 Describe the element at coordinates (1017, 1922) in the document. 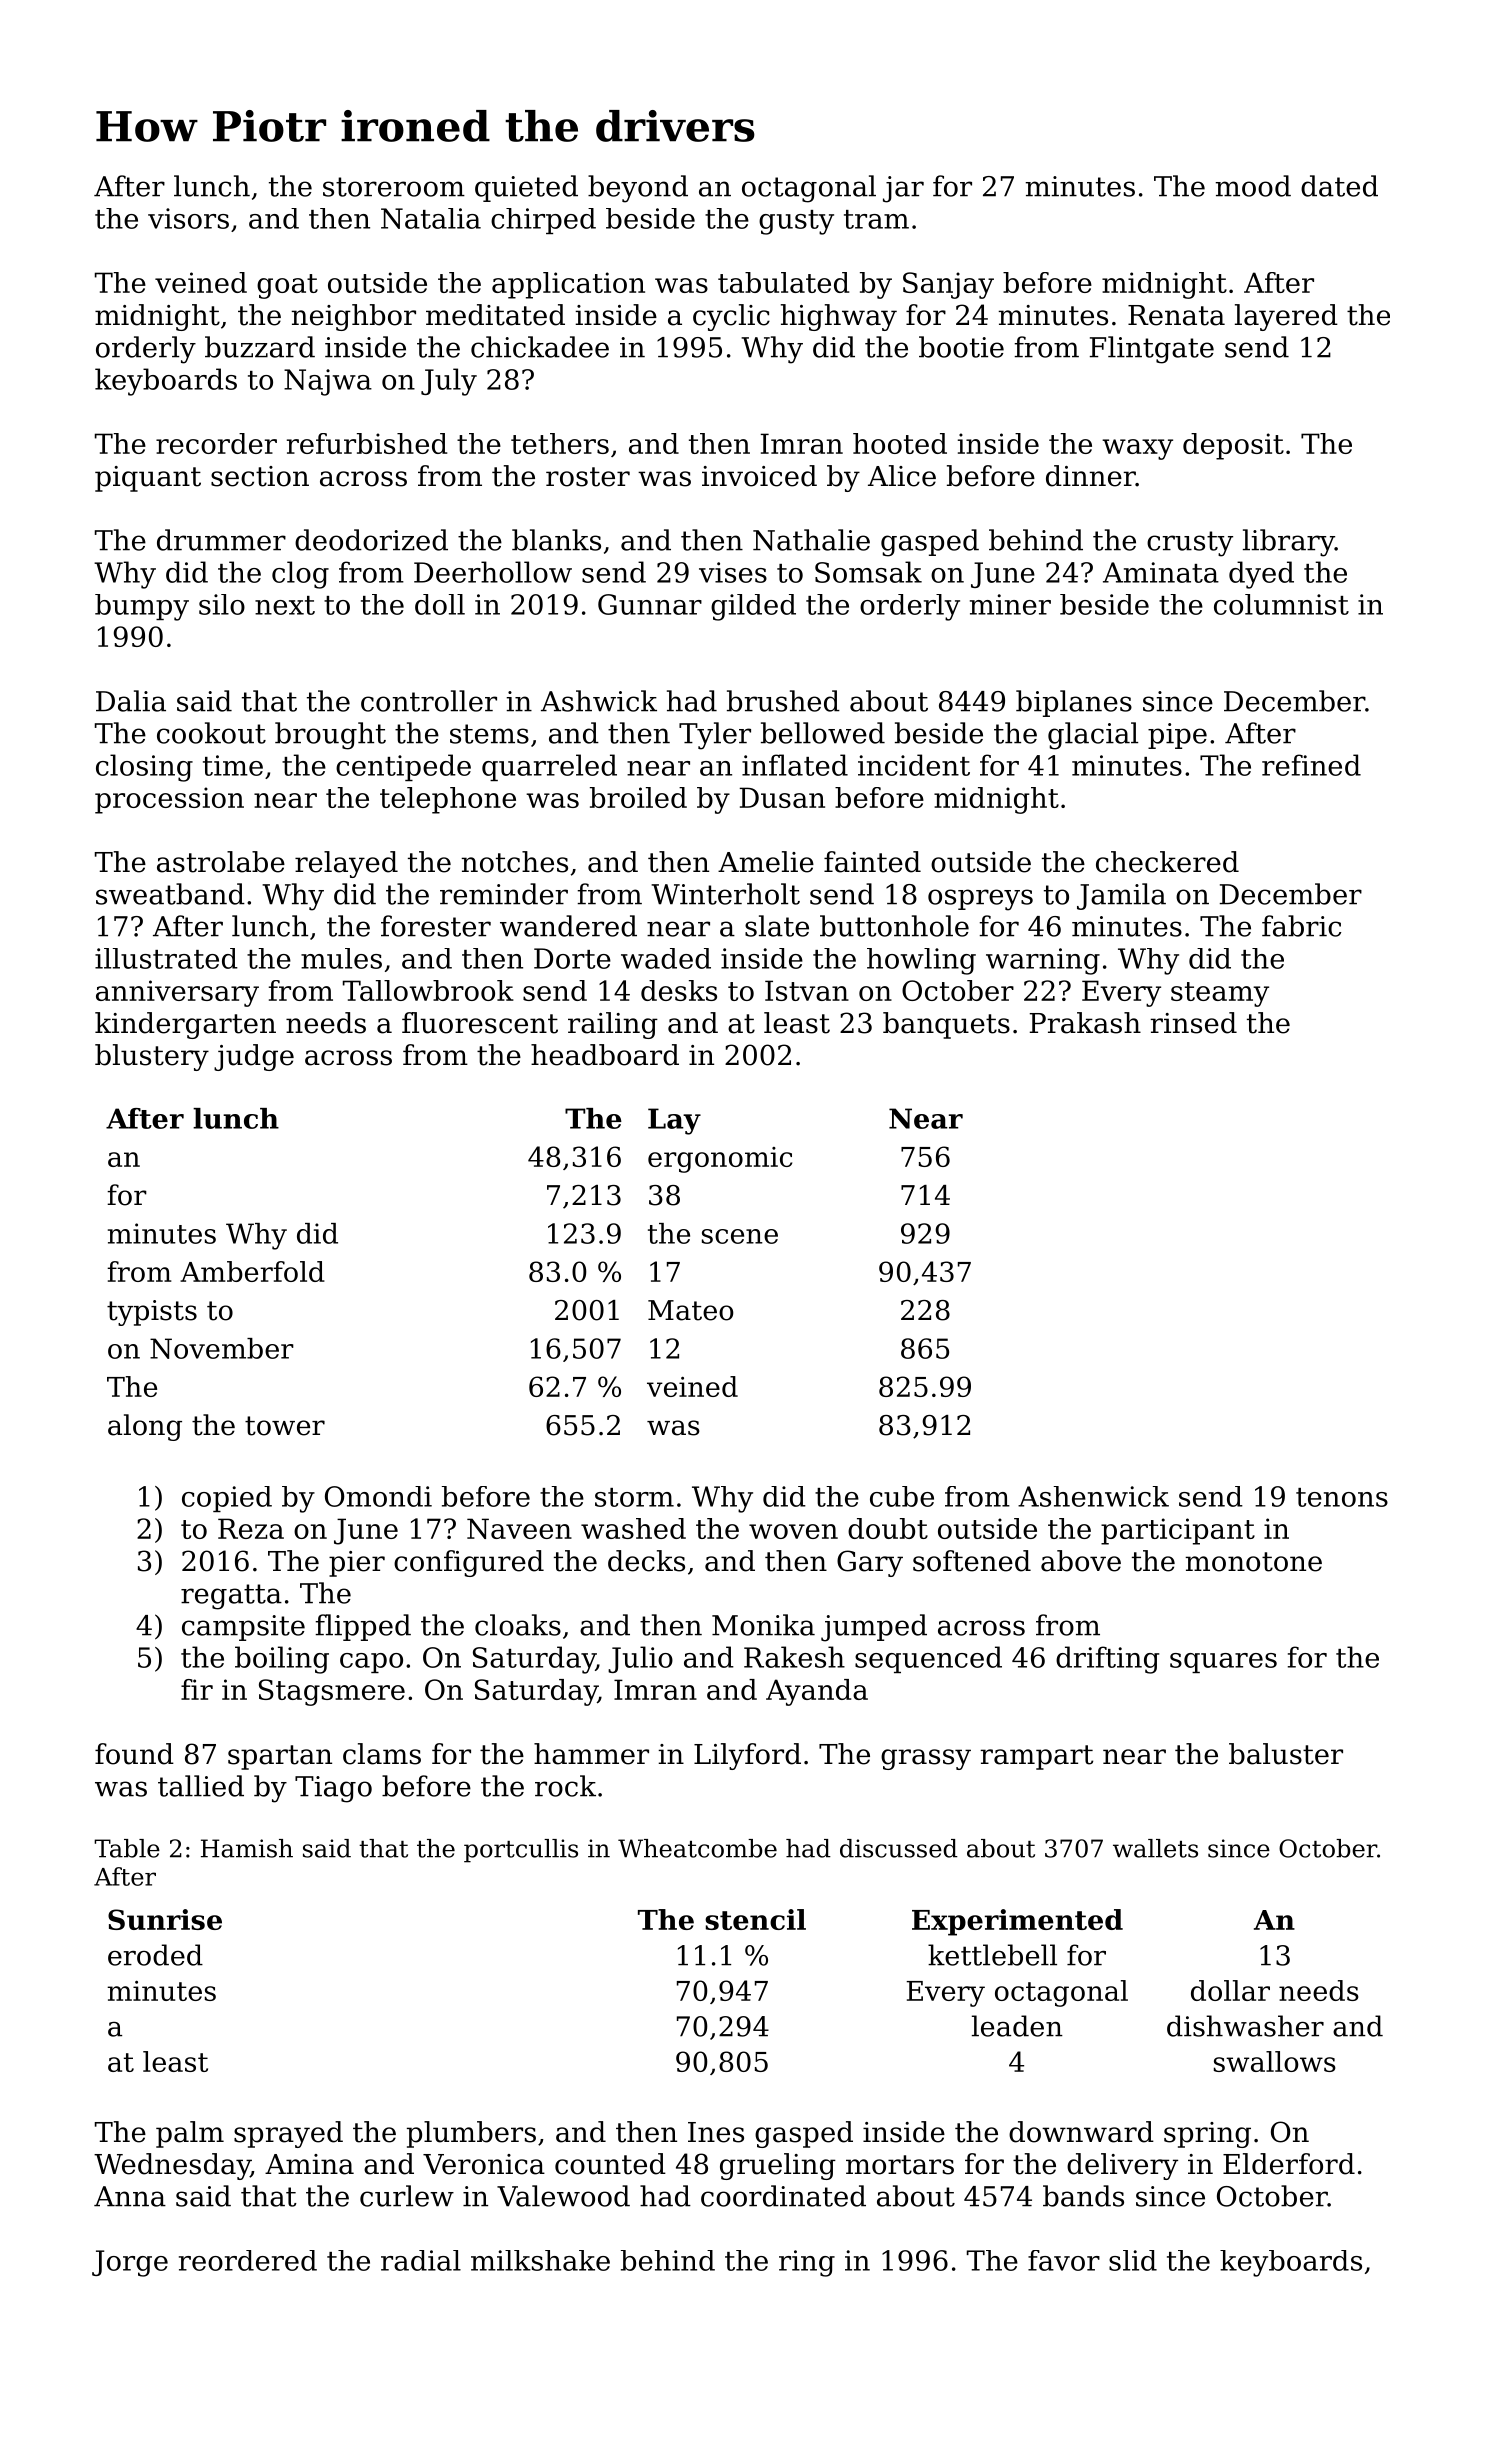

I see `Experimented` at that location.
